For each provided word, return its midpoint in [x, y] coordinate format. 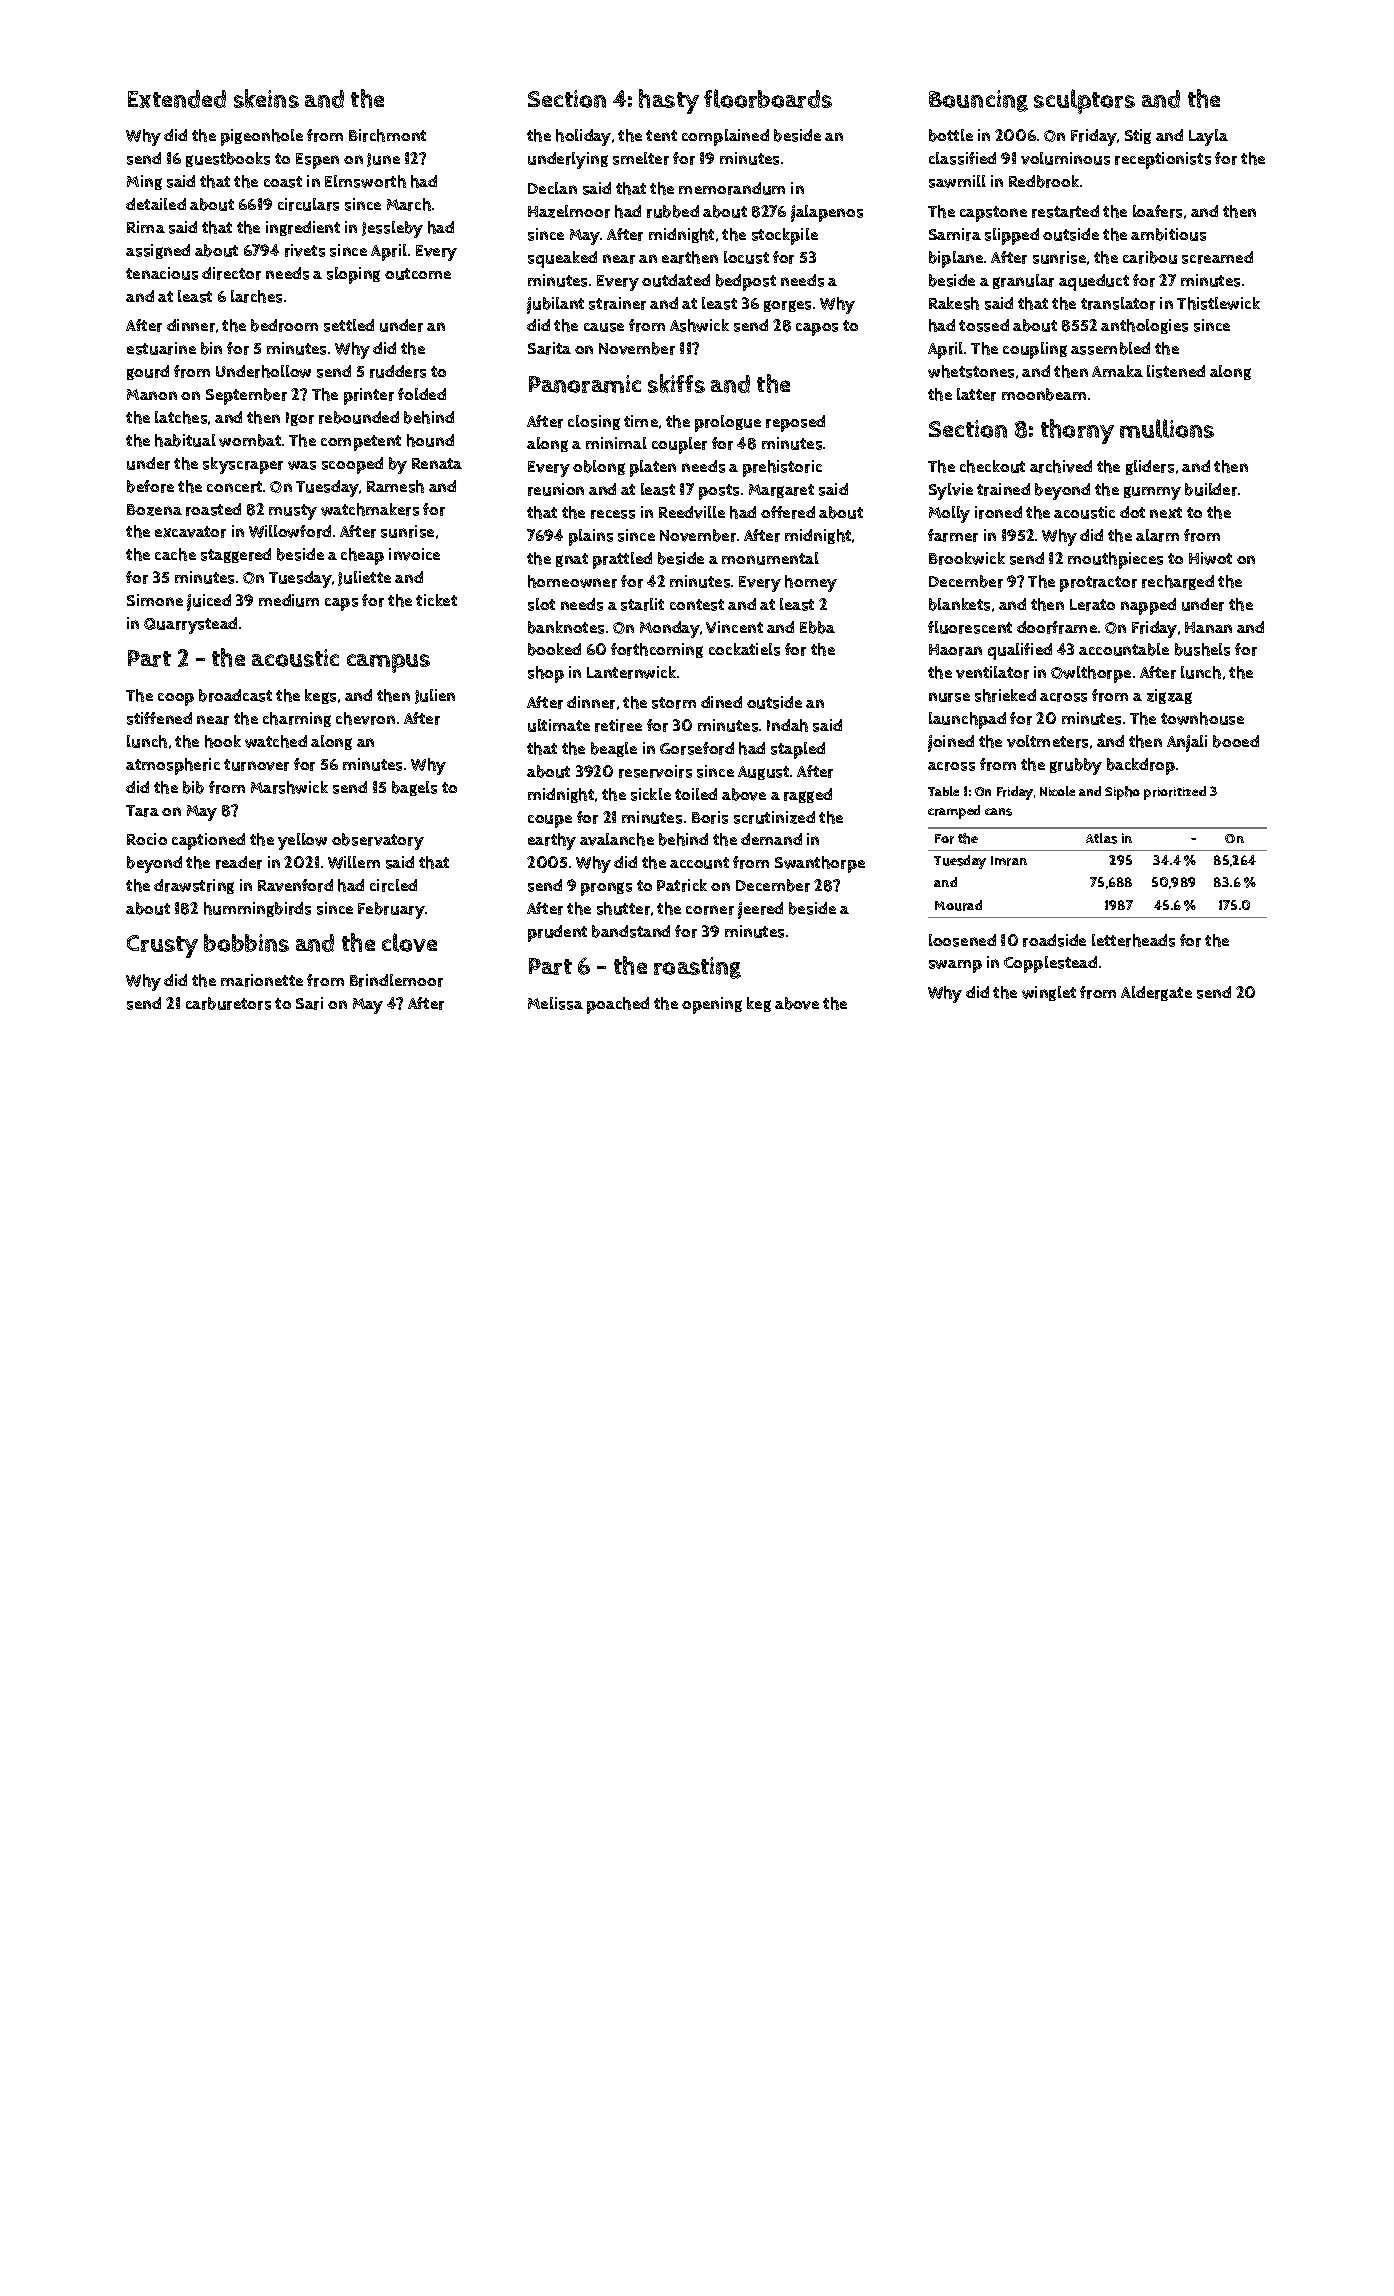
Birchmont [387, 135]
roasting [697, 968]
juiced [209, 602]
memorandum [732, 188]
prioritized [1175, 793]
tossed [984, 325]
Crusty [162, 946]
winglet [1049, 993]
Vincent [734, 627]
